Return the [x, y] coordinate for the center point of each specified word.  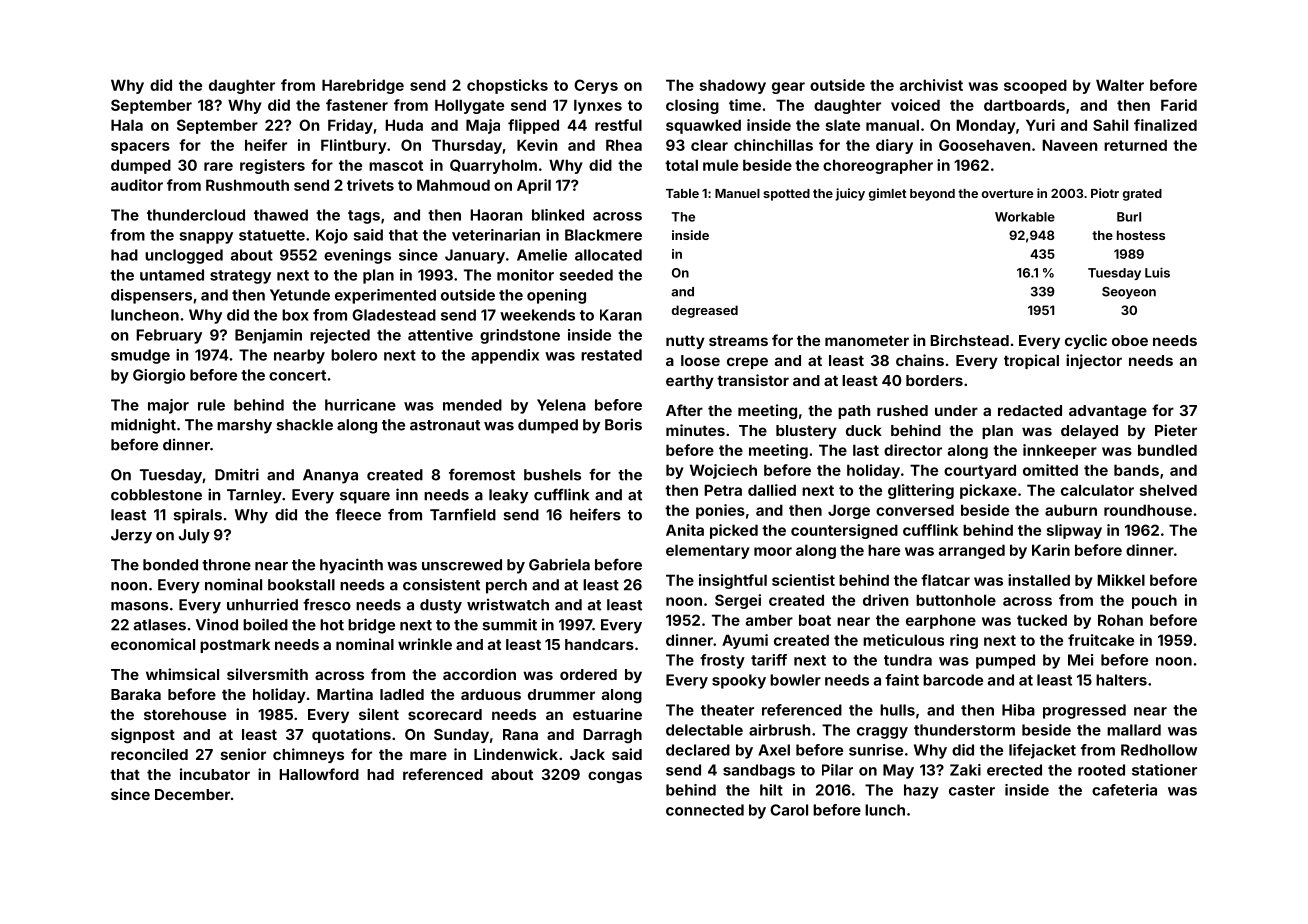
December [192, 794]
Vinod [217, 624]
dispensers [151, 296]
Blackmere [603, 235]
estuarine [607, 714]
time [745, 105]
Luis [1157, 272]
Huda [404, 125]
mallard [1134, 730]
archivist [931, 85]
